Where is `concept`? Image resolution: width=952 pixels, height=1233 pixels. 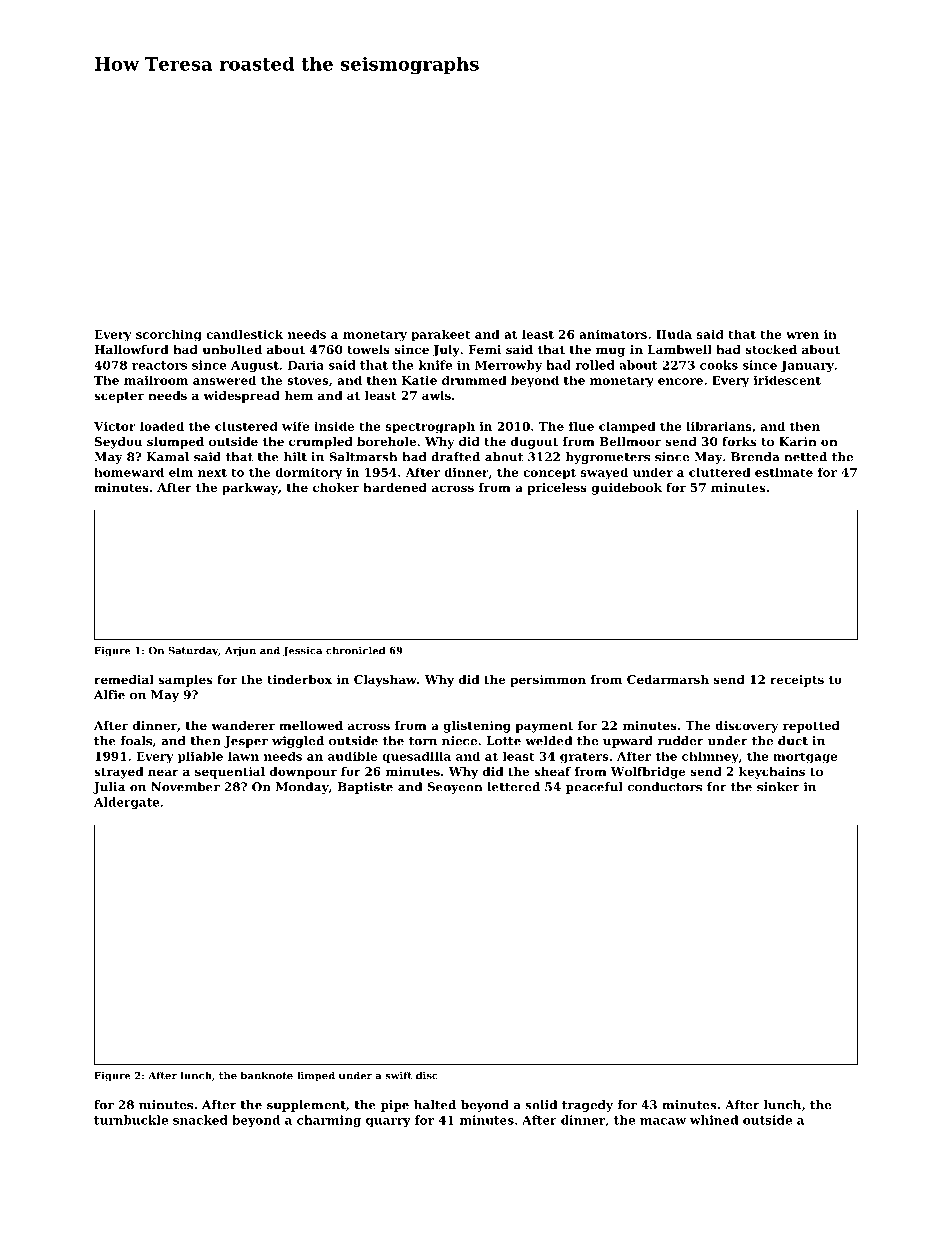
concept is located at coordinates (549, 474).
